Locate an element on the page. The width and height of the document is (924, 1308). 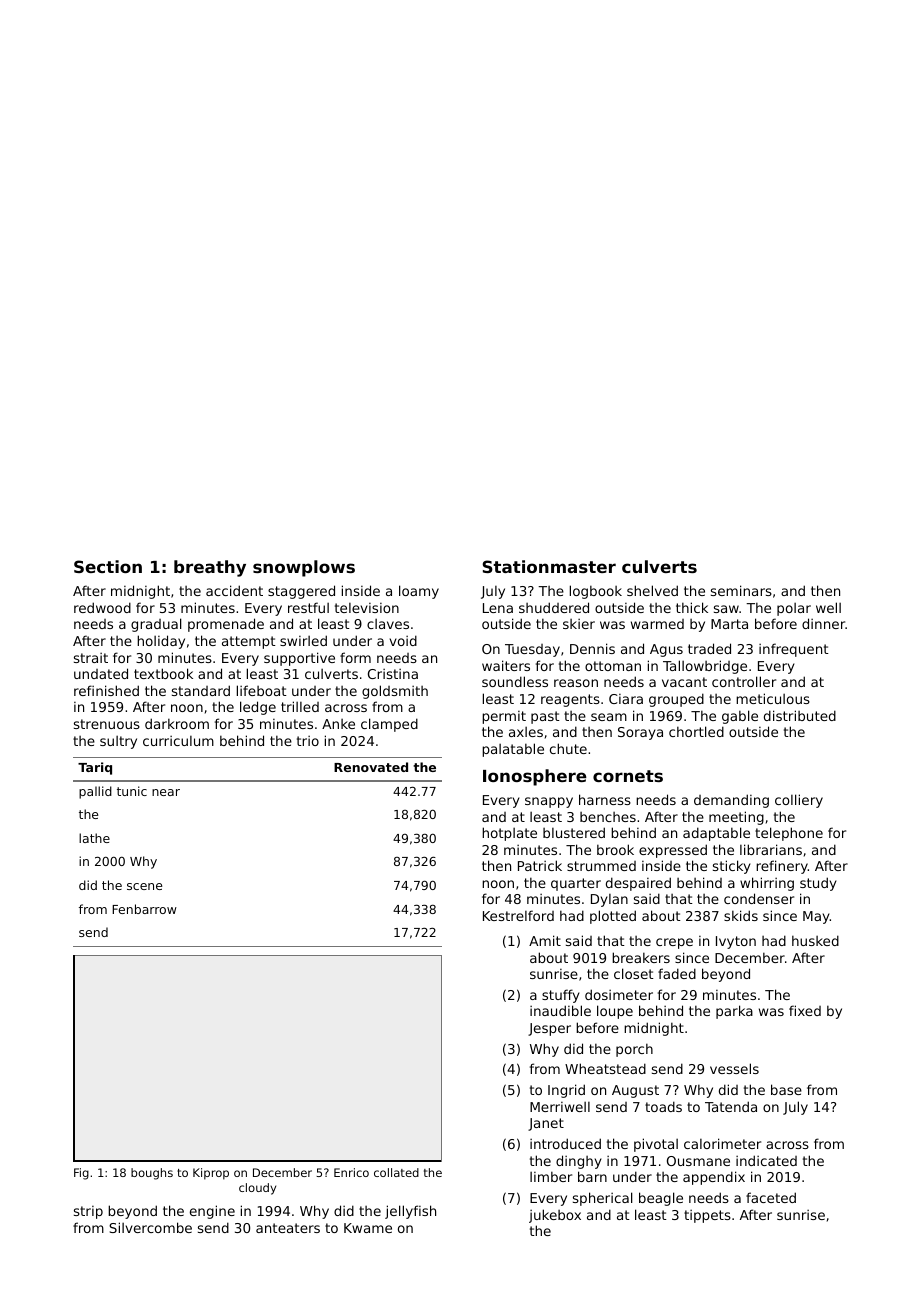
Silvercombe is located at coordinates (150, 1227).
